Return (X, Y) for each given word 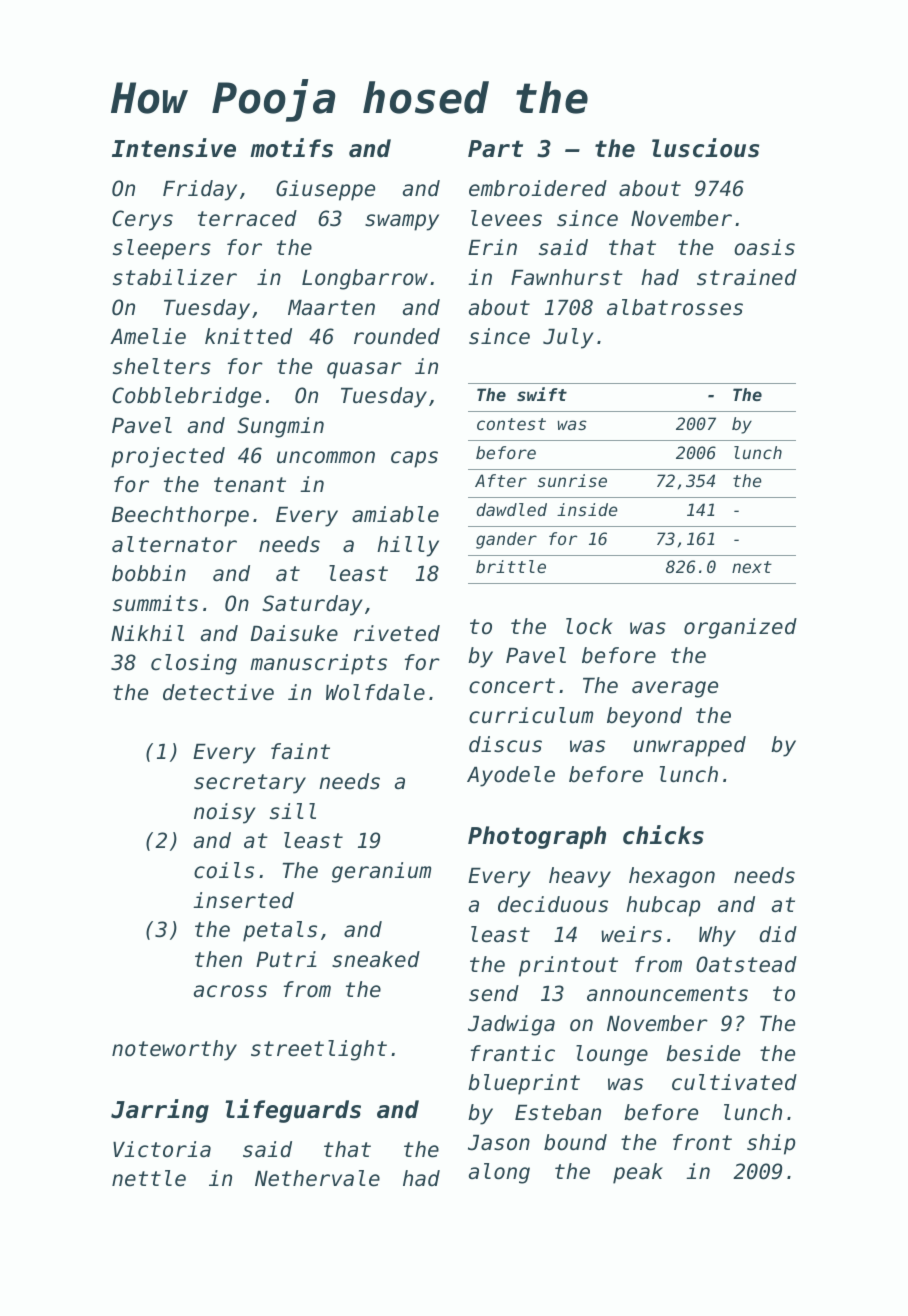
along (499, 1173)
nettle (149, 1178)
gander (506, 540)
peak (638, 1173)
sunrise (572, 480)
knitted (248, 336)
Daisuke (294, 633)
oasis (764, 247)
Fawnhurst (567, 277)
